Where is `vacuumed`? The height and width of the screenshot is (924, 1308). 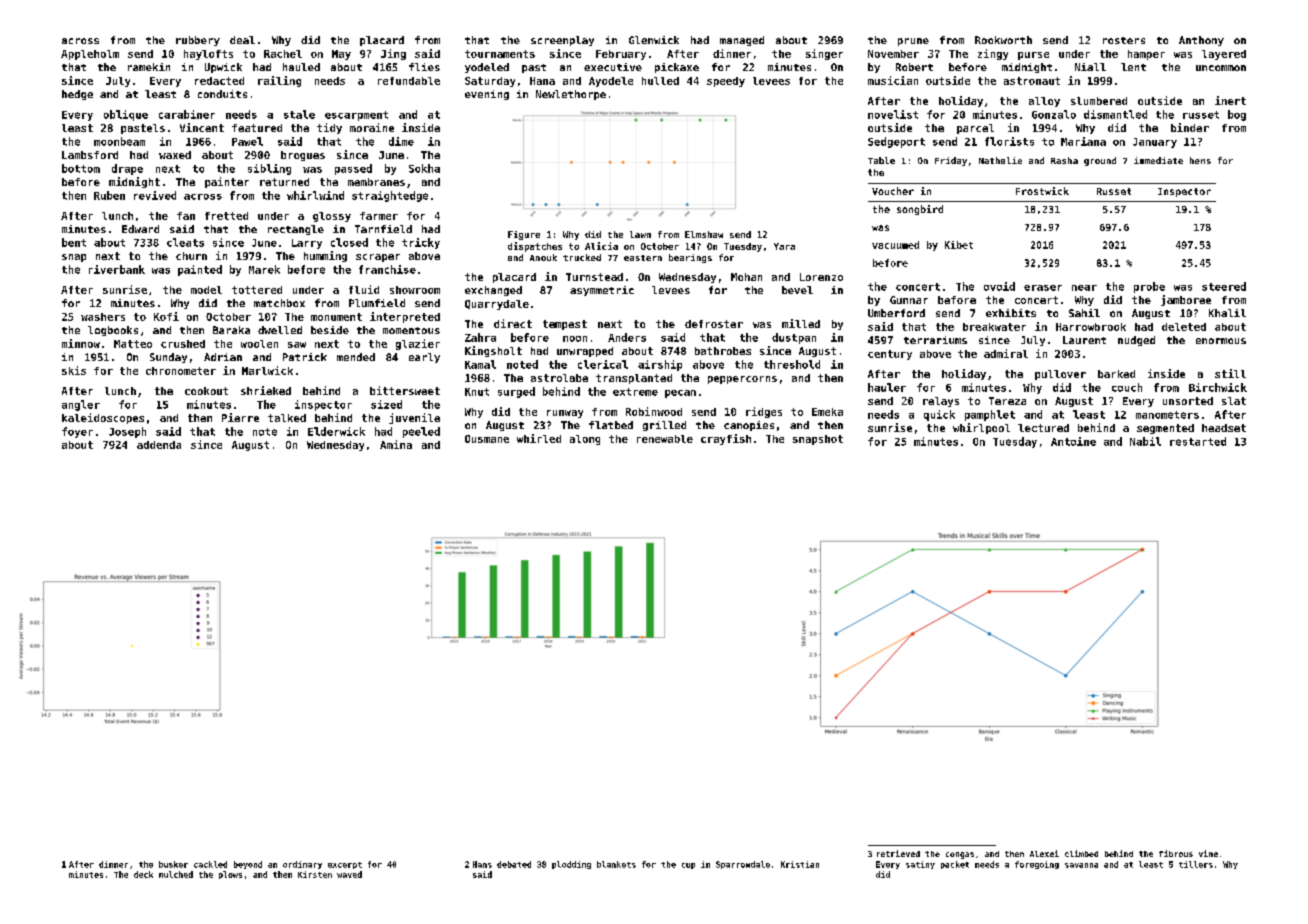
vacuumed is located at coordinates (895, 245).
